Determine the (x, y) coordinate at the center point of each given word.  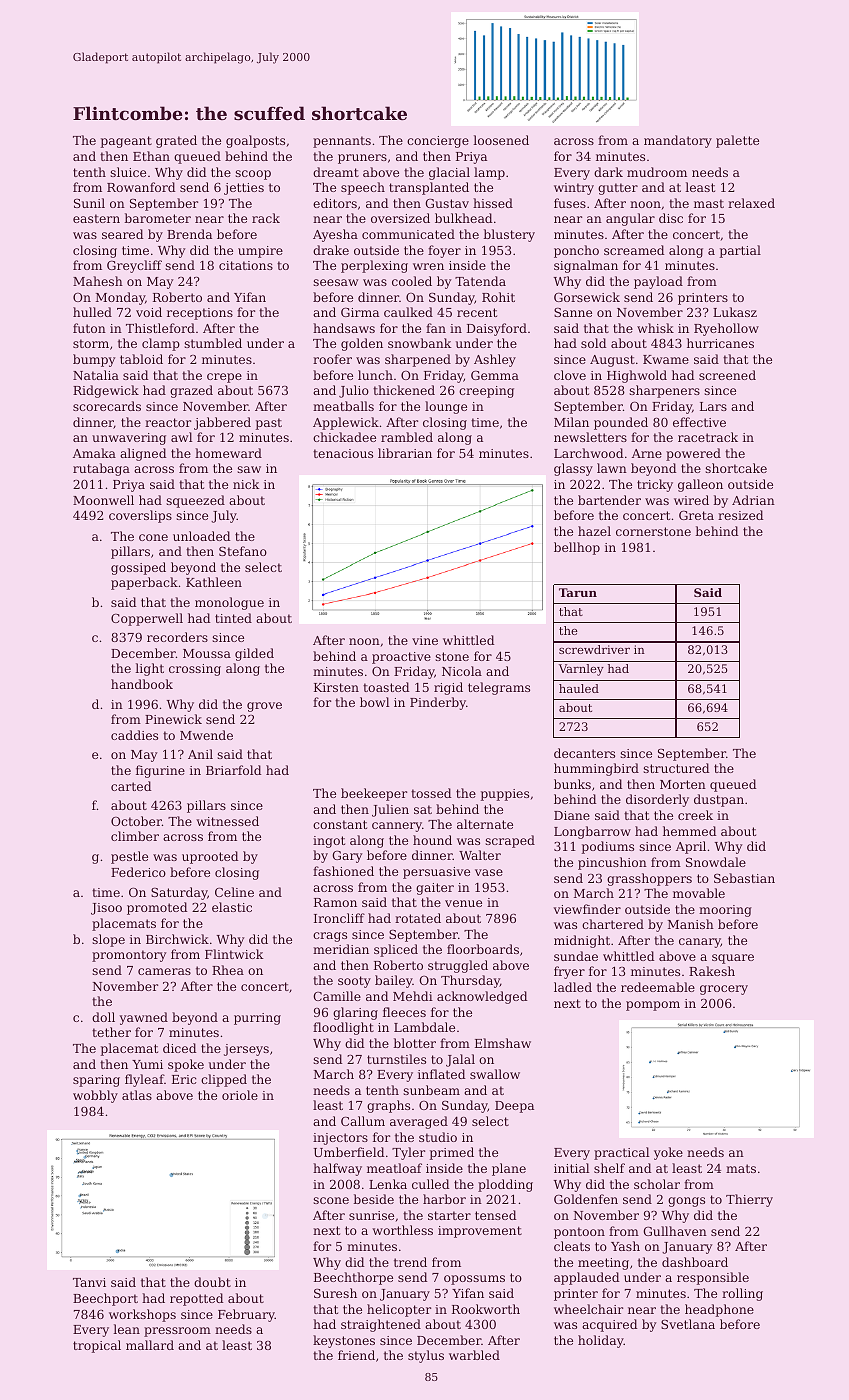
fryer (569, 972)
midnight (582, 941)
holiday (601, 1341)
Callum (363, 1121)
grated (176, 141)
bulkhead (463, 218)
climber (135, 836)
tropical (97, 1346)
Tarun (578, 592)
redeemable (658, 987)
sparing (96, 1081)
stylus (426, 1356)
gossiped (138, 568)
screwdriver (594, 649)
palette (737, 141)
